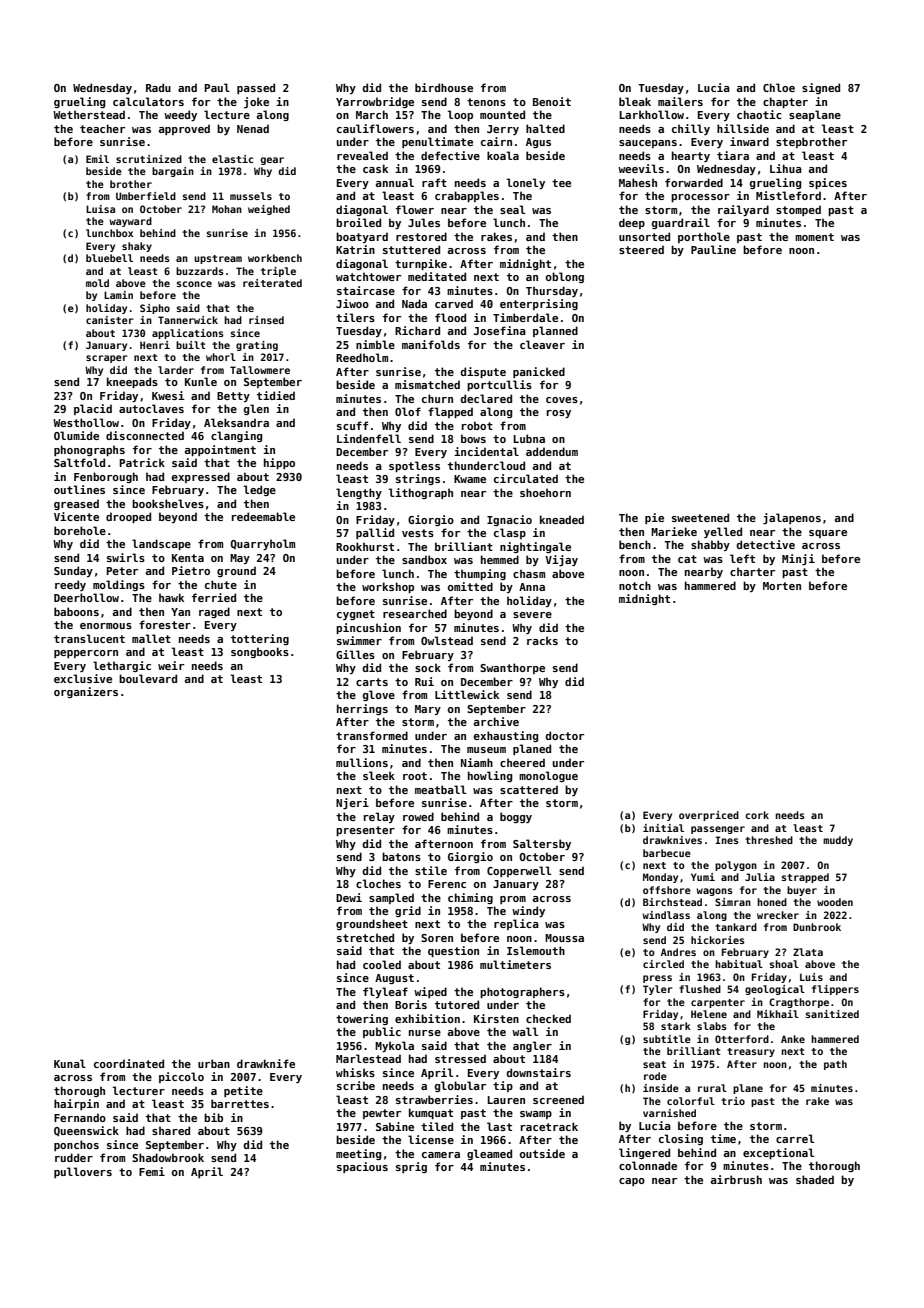  Describe the element at coordinates (152, 1171) in the screenshot. I see `Femi` at that location.
